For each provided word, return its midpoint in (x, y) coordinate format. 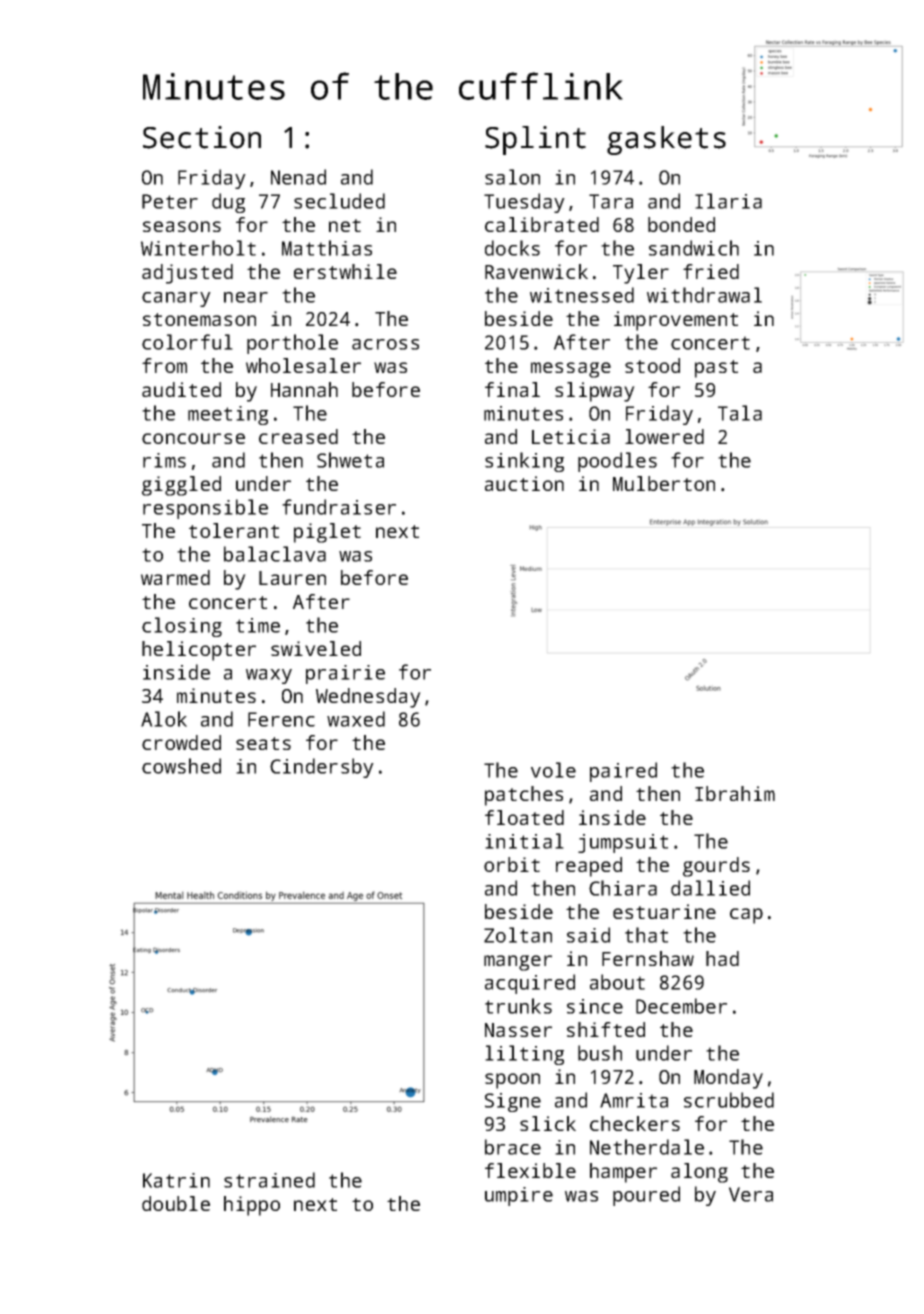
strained (269, 1180)
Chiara (623, 888)
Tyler (641, 274)
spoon (512, 1081)
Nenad (298, 177)
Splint (535, 140)
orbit (512, 864)
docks (512, 248)
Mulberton (664, 483)
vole (553, 770)
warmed (175, 577)
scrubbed (729, 1100)
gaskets (666, 140)
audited (181, 389)
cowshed (181, 766)
